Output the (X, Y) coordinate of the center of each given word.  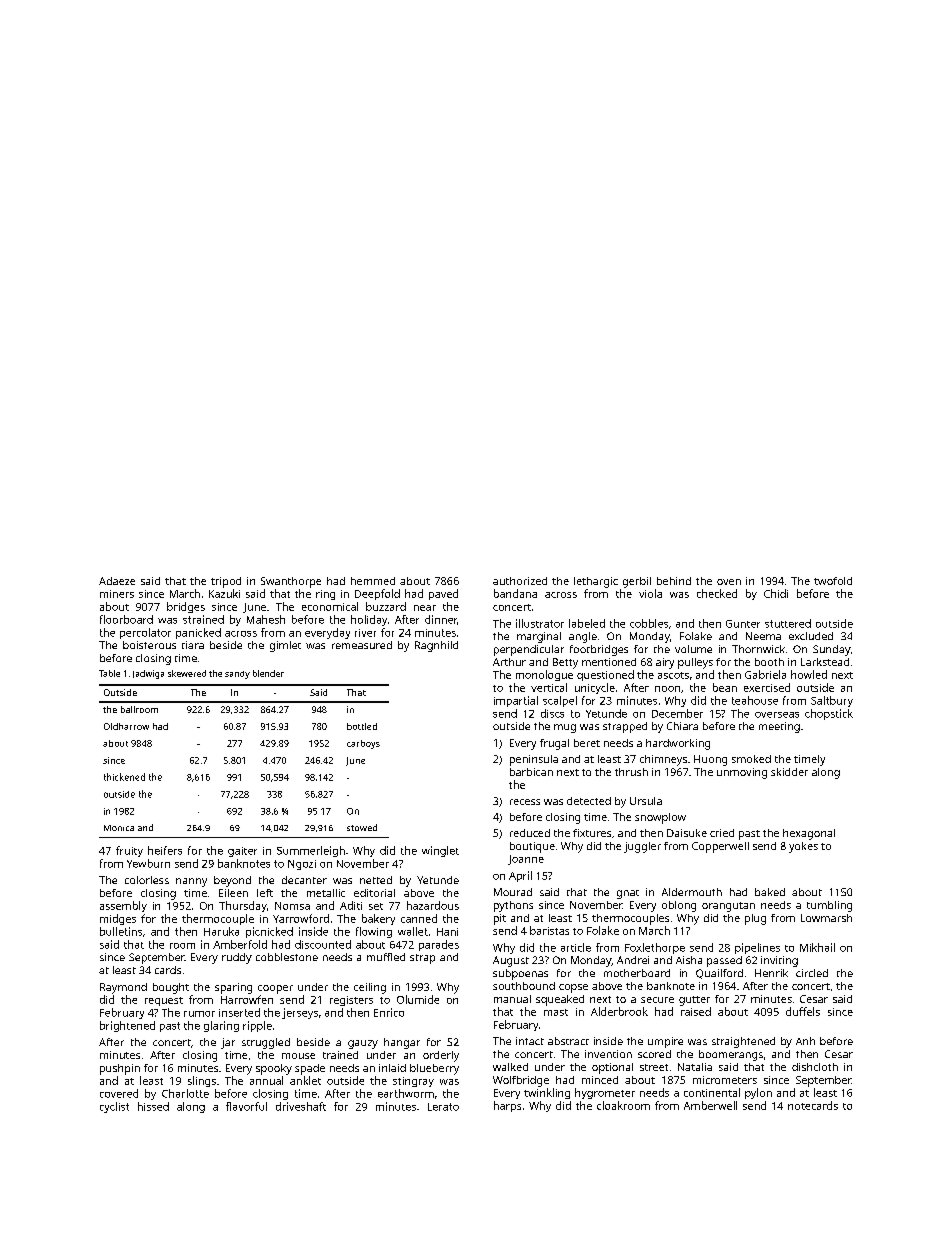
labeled (587, 623)
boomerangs (731, 1055)
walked (510, 1067)
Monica (119, 828)
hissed (153, 1106)
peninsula (534, 760)
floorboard (126, 619)
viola (650, 593)
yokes (803, 847)
